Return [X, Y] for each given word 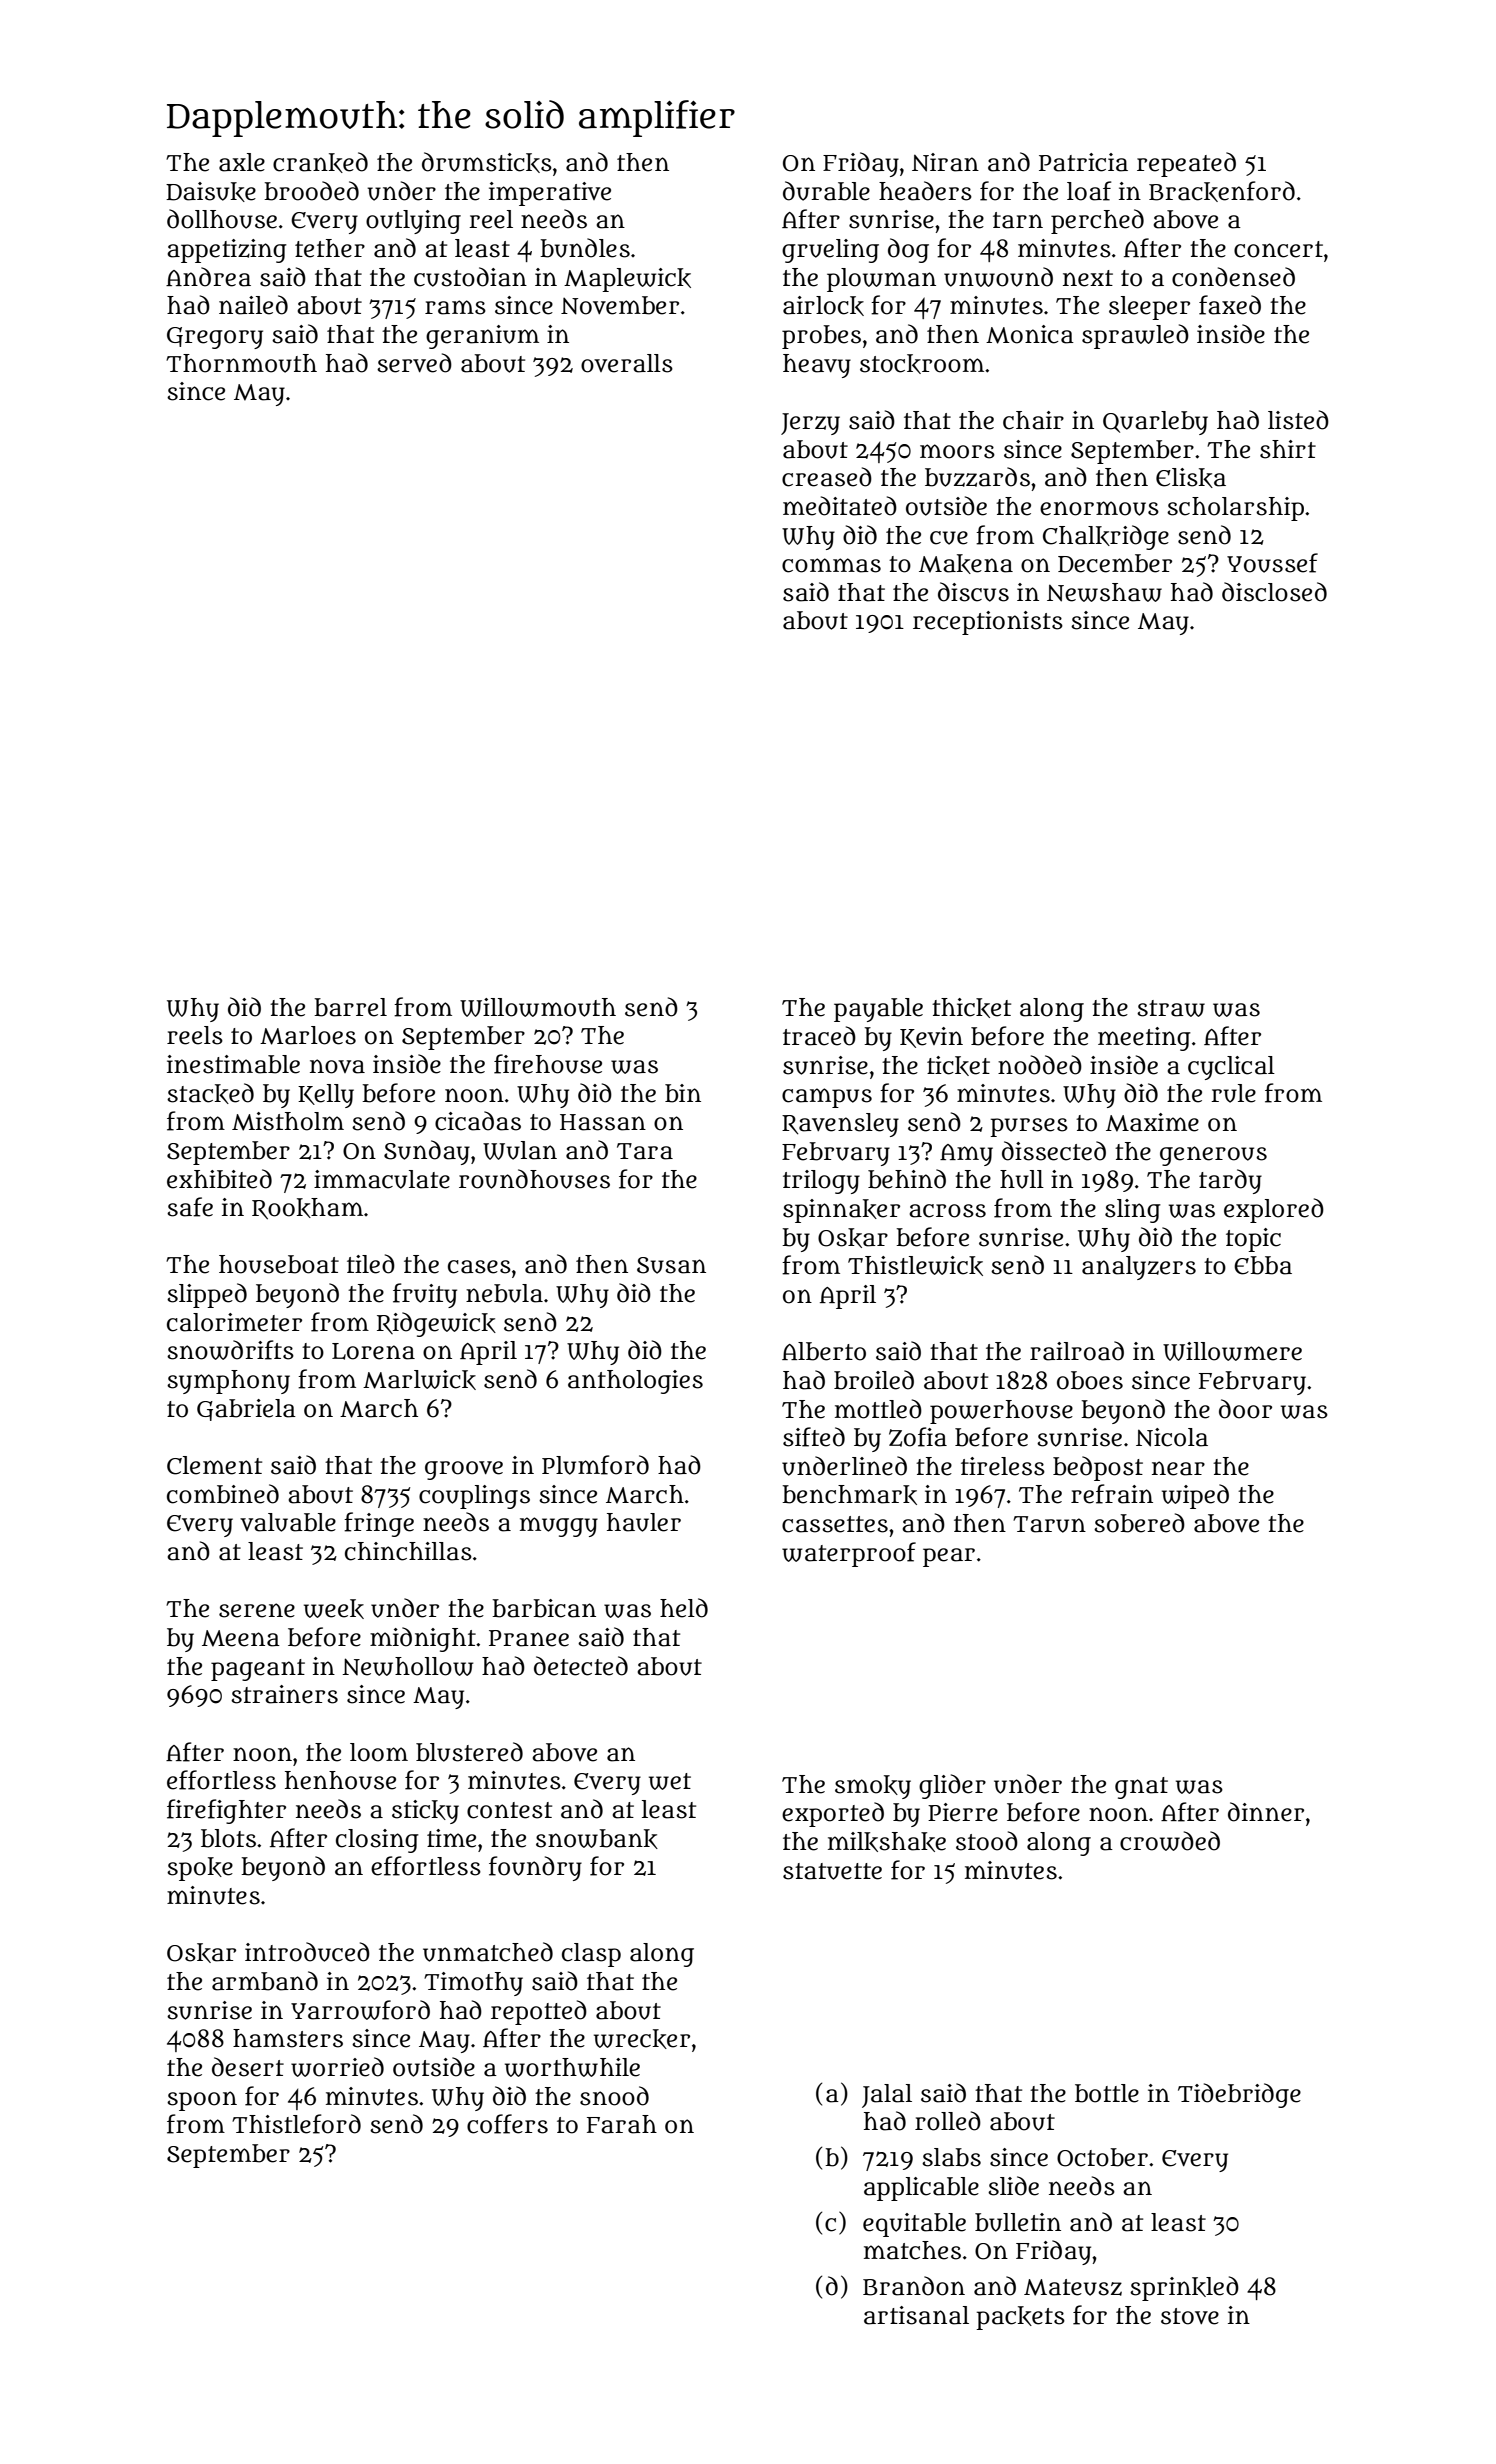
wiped [1195, 1496]
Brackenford [1222, 191]
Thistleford [296, 2124]
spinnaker [841, 1211]
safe [190, 1207]
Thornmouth [241, 363]
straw [1171, 1008]
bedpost [1098, 1468]
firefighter [226, 1811]
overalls [627, 363]
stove [1190, 2316]
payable [878, 1010]
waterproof [849, 1554]
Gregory [215, 338]
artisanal [916, 2315]
